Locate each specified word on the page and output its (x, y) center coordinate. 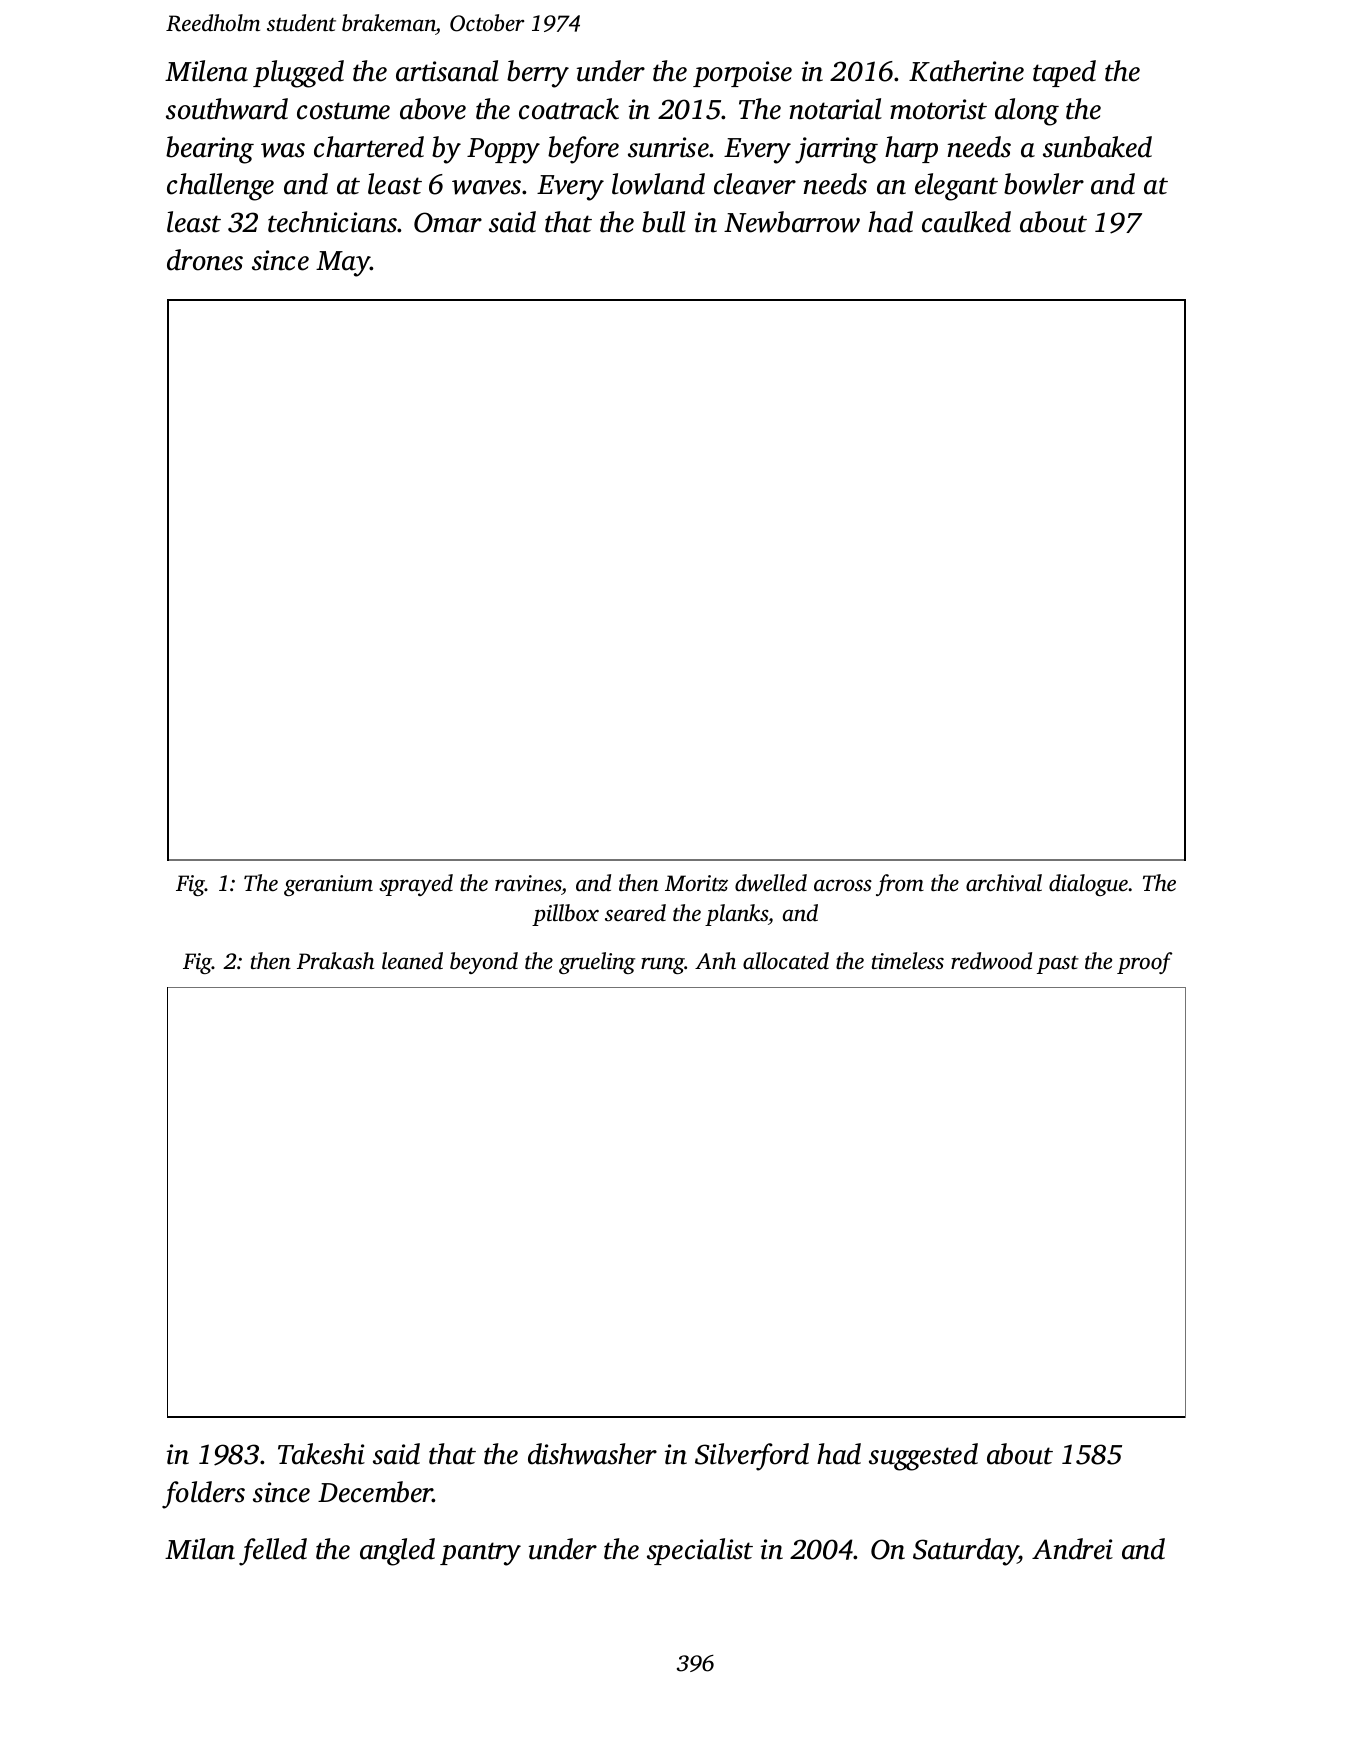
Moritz (696, 883)
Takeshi (321, 1454)
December (375, 1492)
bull (664, 222)
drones (205, 260)
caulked (966, 222)
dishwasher (592, 1454)
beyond (484, 963)
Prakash (335, 960)
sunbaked (1097, 147)
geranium (328, 885)
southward (227, 109)
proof (1144, 963)
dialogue (1088, 885)
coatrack (569, 109)
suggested (923, 1457)
